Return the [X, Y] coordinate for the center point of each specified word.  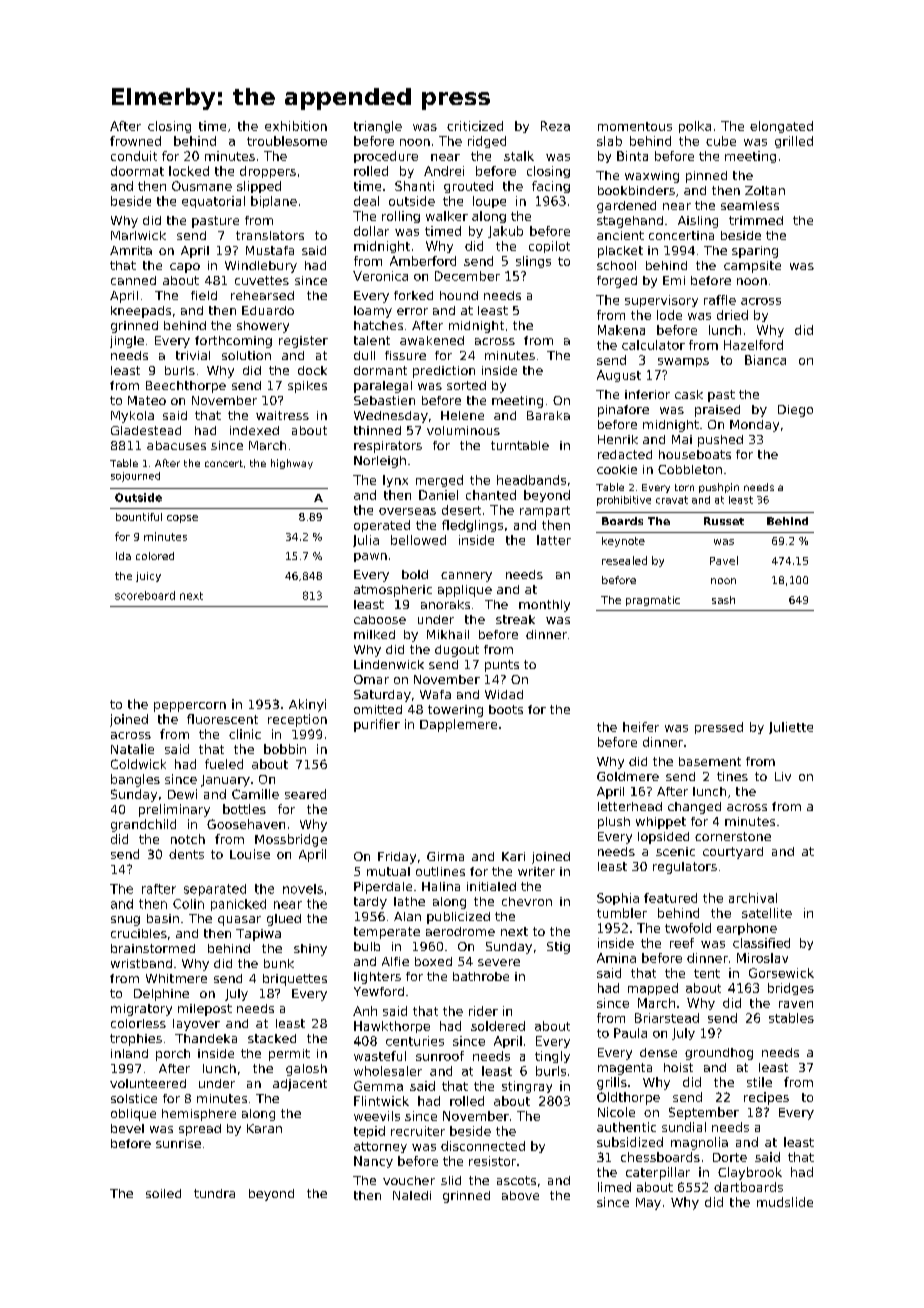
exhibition [296, 126]
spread [200, 1130]
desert [461, 510]
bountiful [139, 517]
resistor [492, 1161]
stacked [272, 1038]
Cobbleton [690, 469]
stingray [527, 1087]
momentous [635, 126]
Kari [513, 856]
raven [796, 1004]
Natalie [132, 749]
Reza [555, 126]
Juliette [791, 728]
